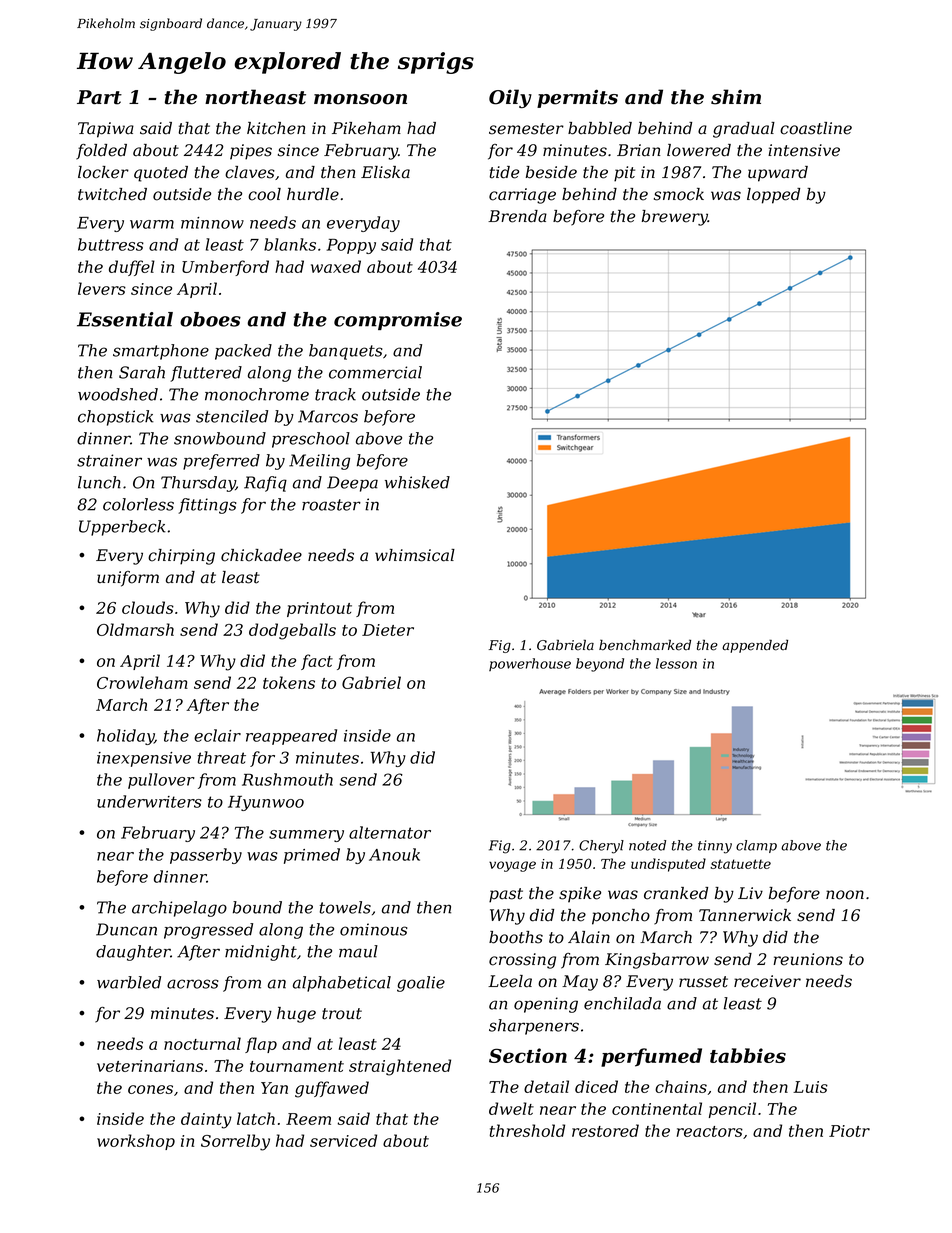 Image resolution: width=952 pixels, height=1233 pixels. What do you see at coordinates (748, 1055) in the page?
I see `tabbies` at bounding box center [748, 1055].
